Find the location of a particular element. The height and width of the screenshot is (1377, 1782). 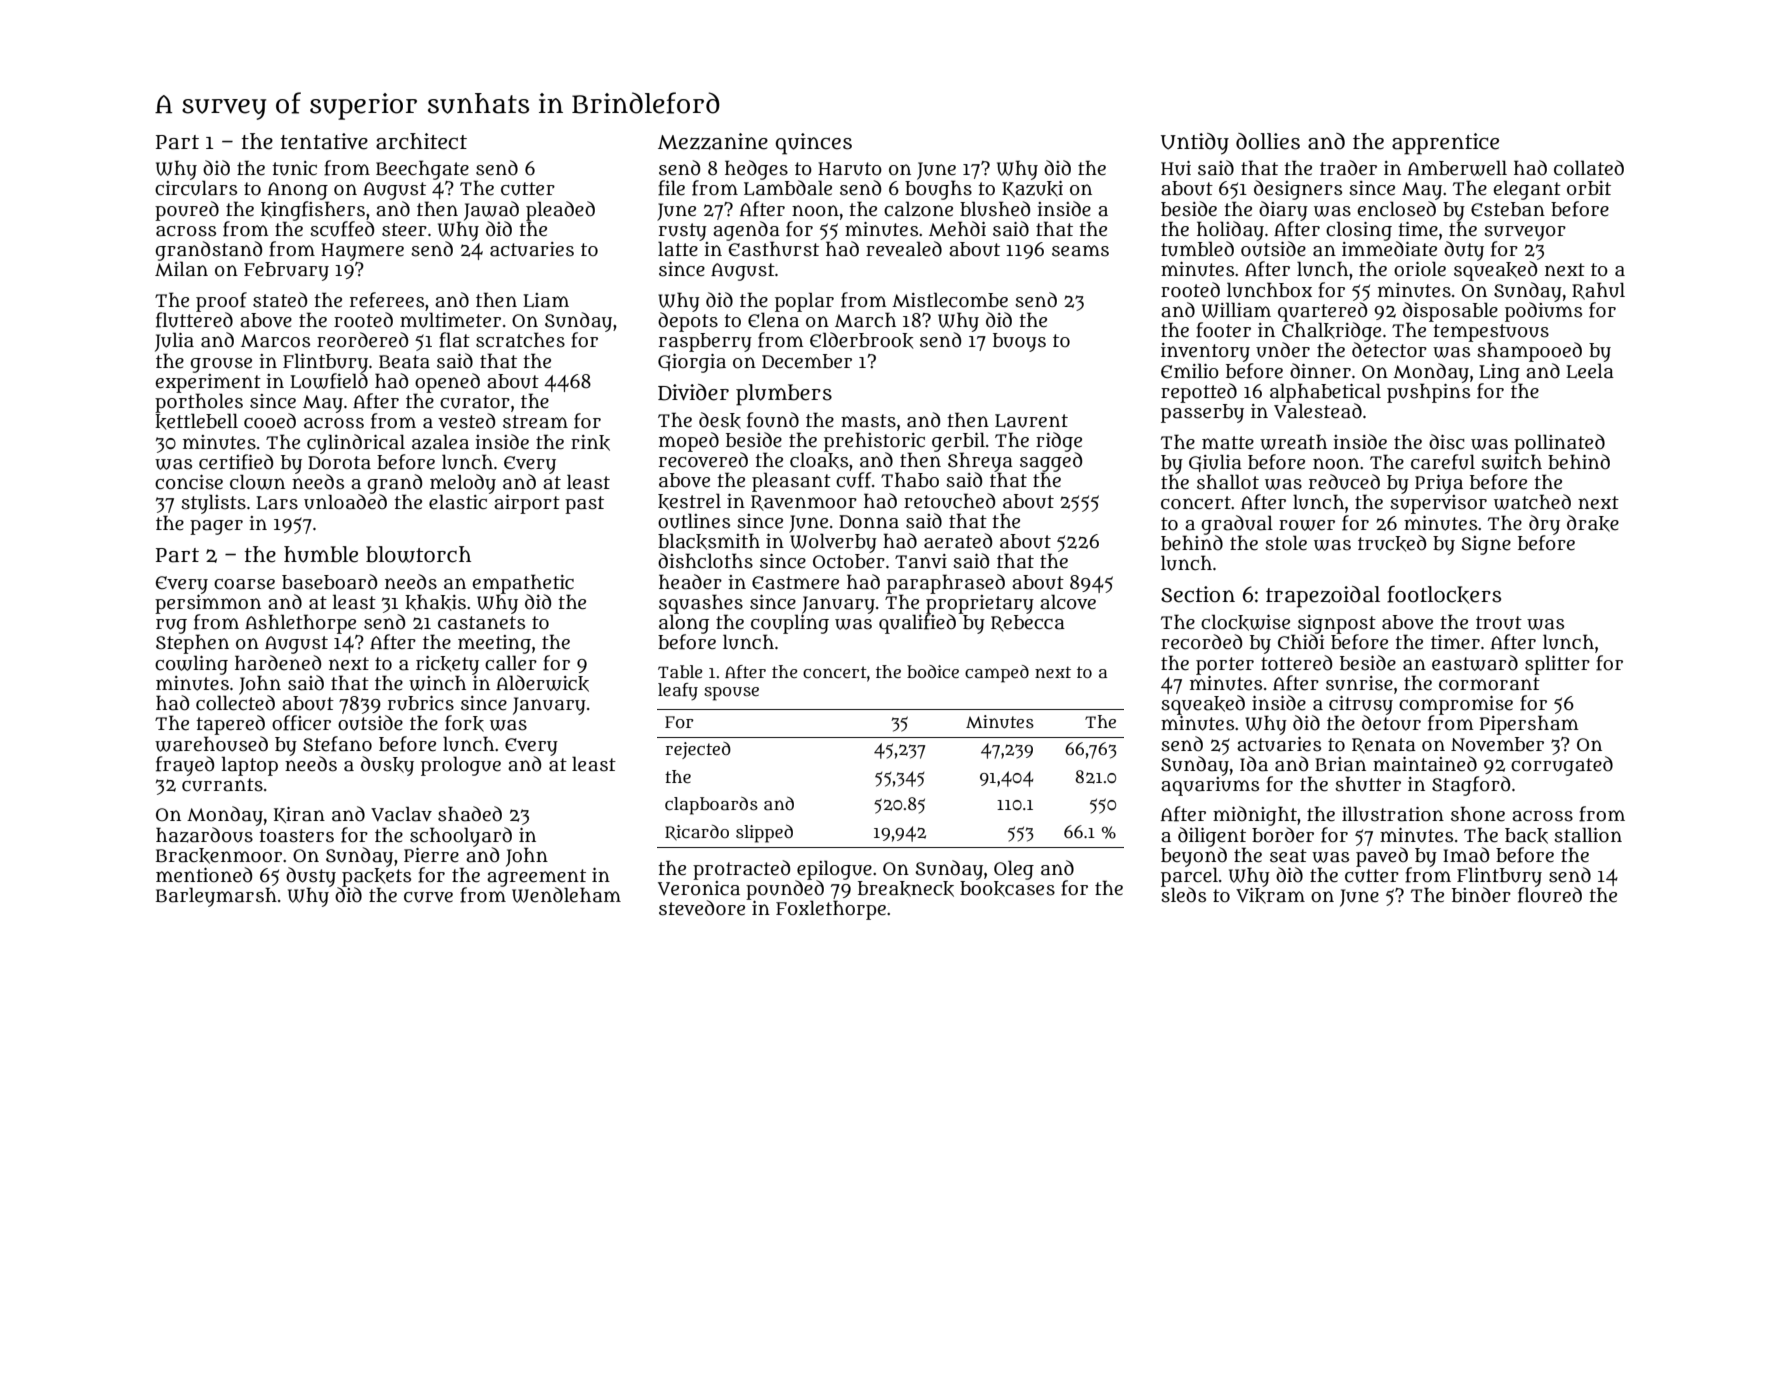

Ravenmoor is located at coordinates (804, 503).
